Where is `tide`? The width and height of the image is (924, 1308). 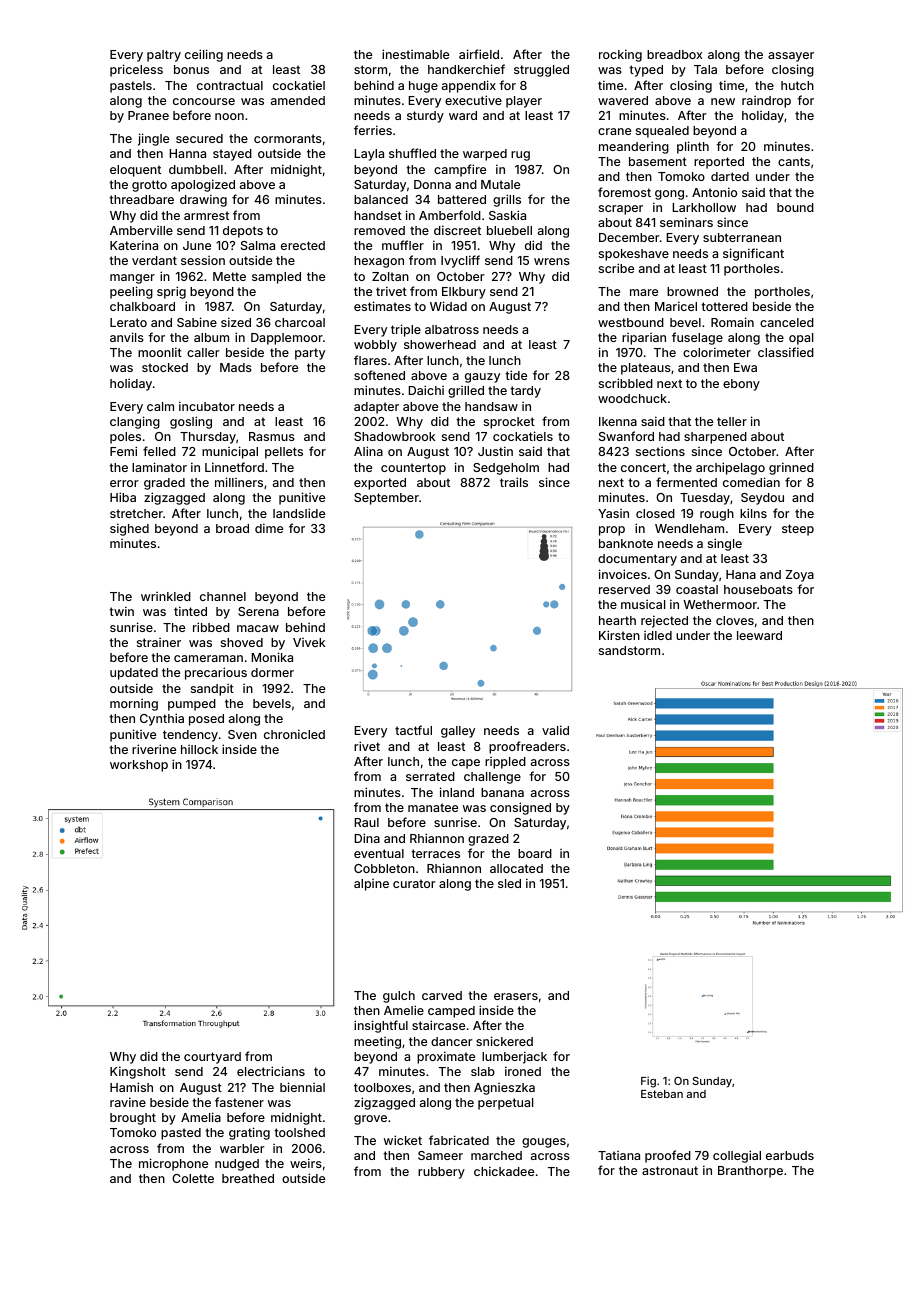
tide is located at coordinates (516, 375).
